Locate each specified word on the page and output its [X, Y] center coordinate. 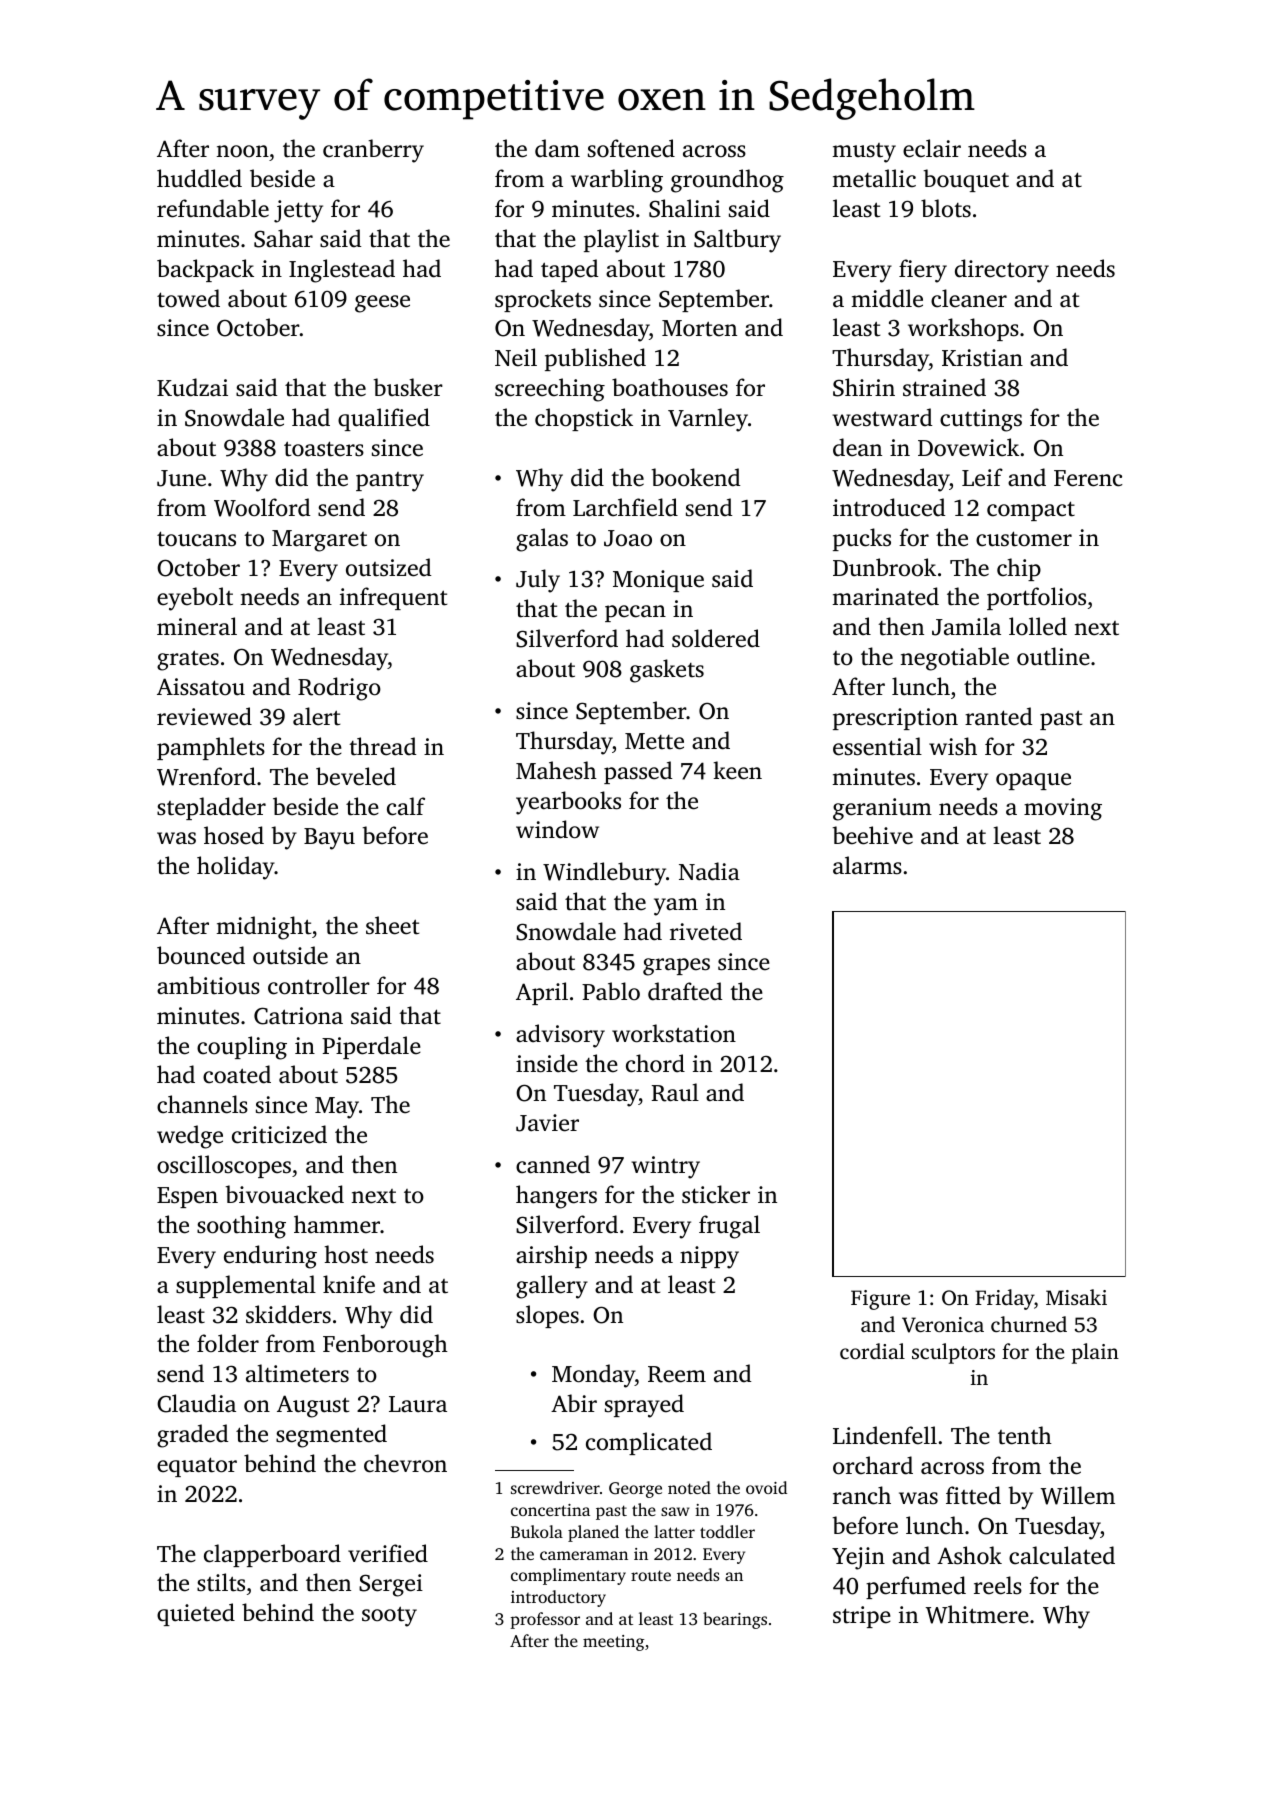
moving [1063, 809]
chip [1019, 569]
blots [946, 208]
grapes [676, 967]
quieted [196, 1614]
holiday [236, 868]
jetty [298, 211]
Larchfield [625, 507]
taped [569, 270]
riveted [706, 931]
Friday [1004, 1299]
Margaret [319, 541]
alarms [867, 865]
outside [290, 955]
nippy [709, 1257]
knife [349, 1284]
